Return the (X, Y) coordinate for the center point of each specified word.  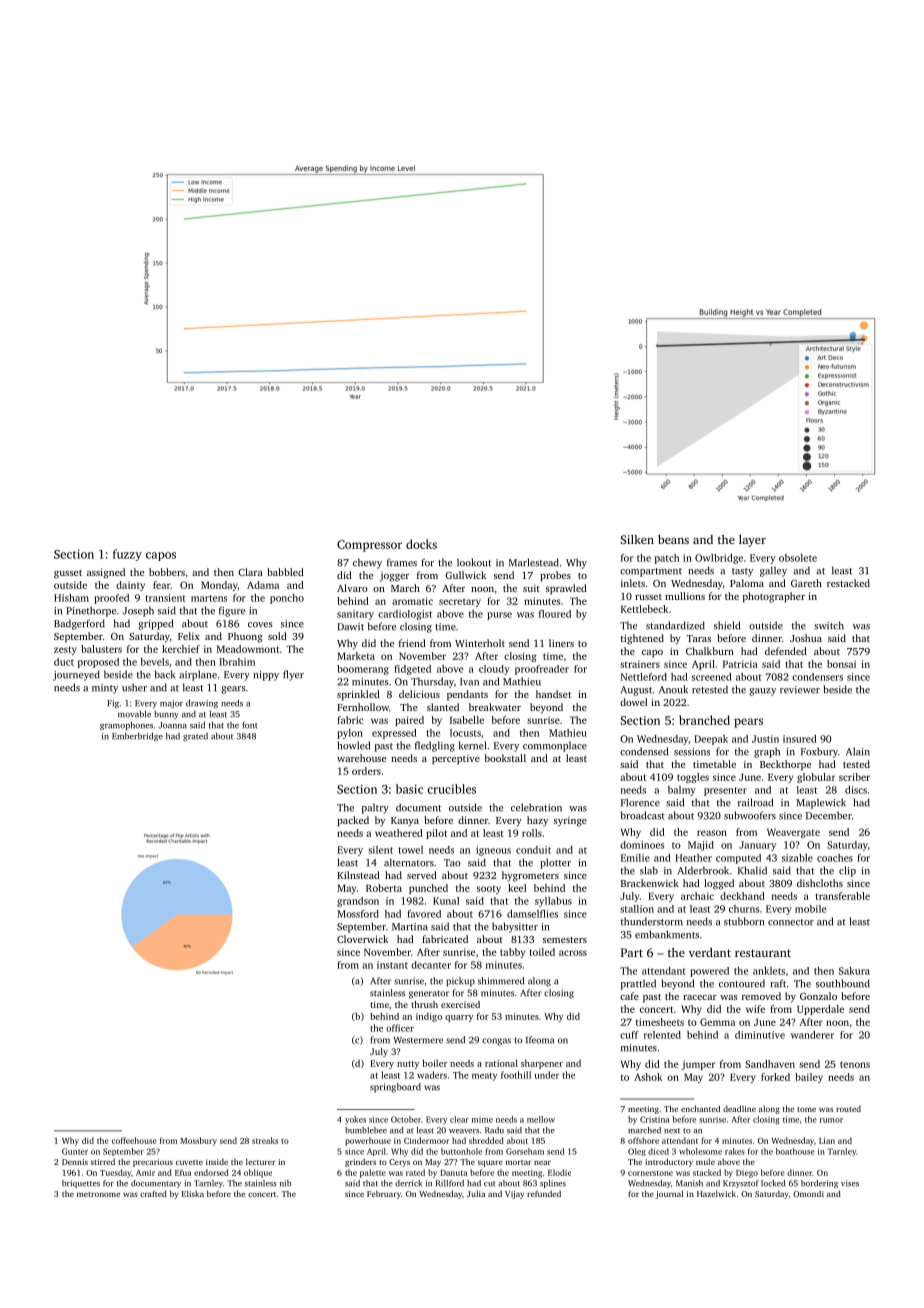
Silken (637, 539)
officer (400, 1028)
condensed (644, 751)
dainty (130, 586)
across (573, 953)
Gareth (806, 583)
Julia (476, 1193)
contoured (742, 983)
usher (134, 687)
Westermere (418, 1040)
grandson (358, 902)
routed (848, 1108)
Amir (145, 1172)
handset (553, 694)
